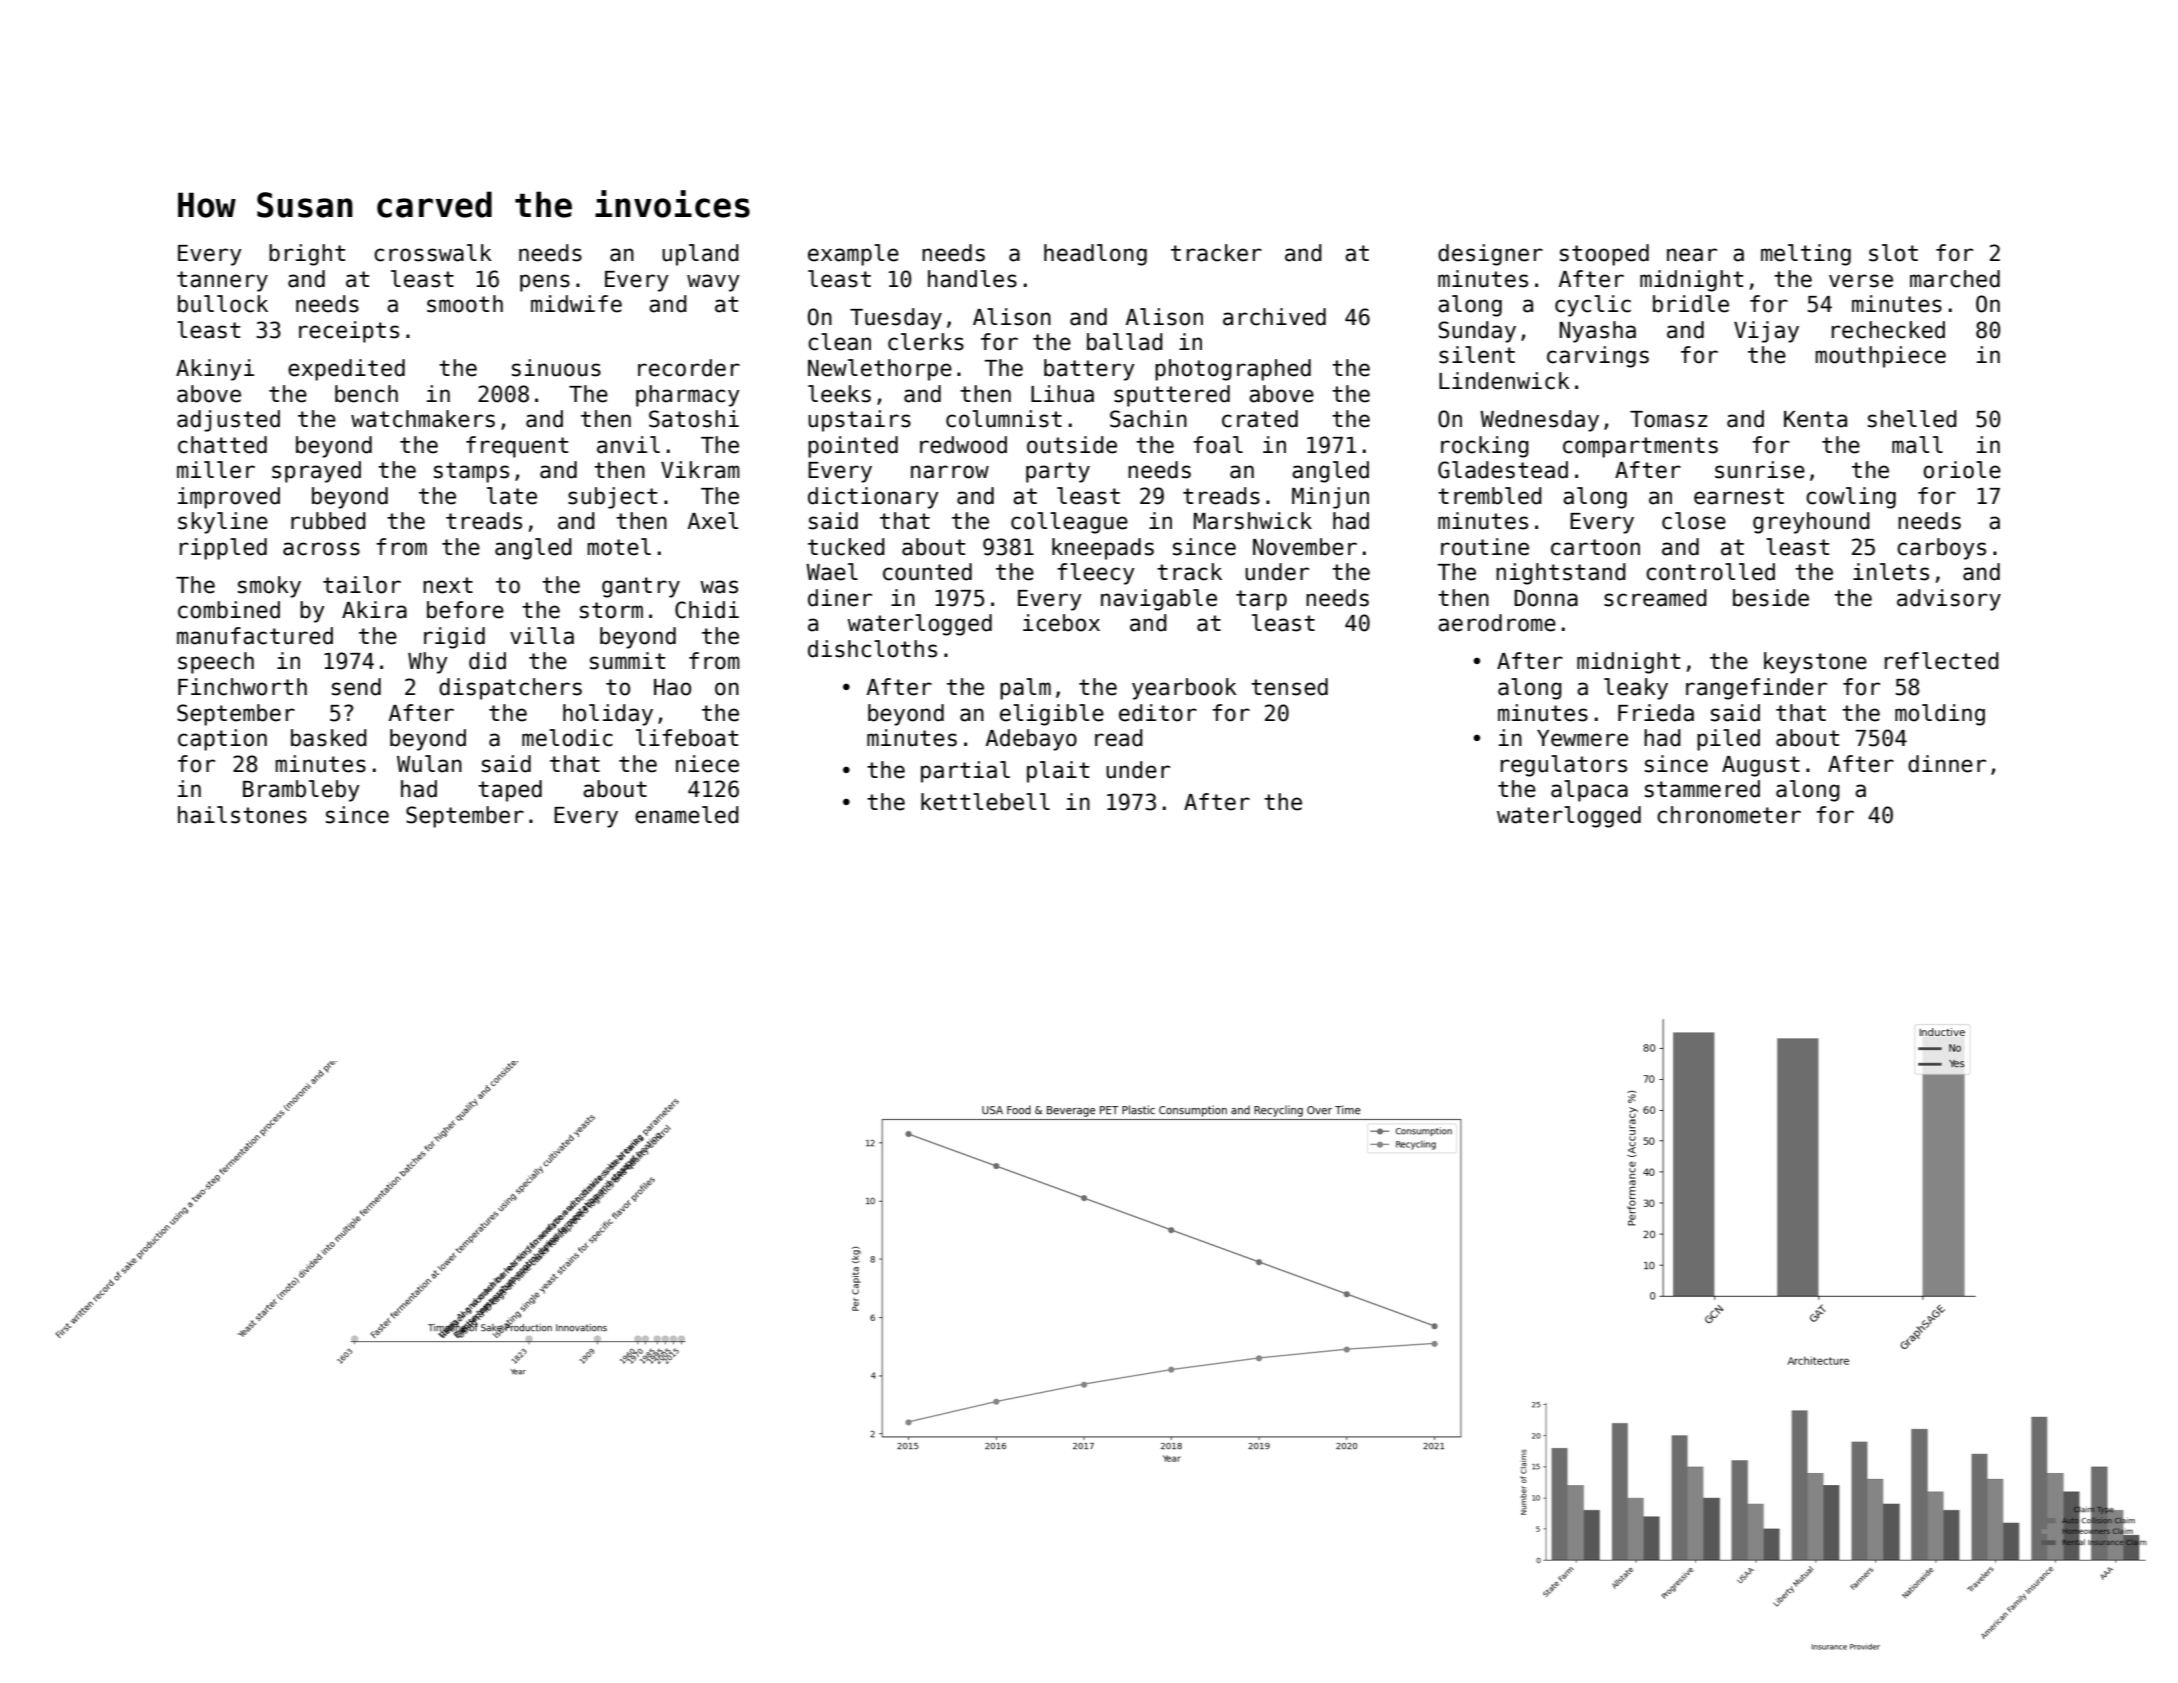 Image resolution: width=2178 pixels, height=1683 pixels. Describe the element at coordinates (1061, 623) in the screenshot. I see `icebox` at that location.
